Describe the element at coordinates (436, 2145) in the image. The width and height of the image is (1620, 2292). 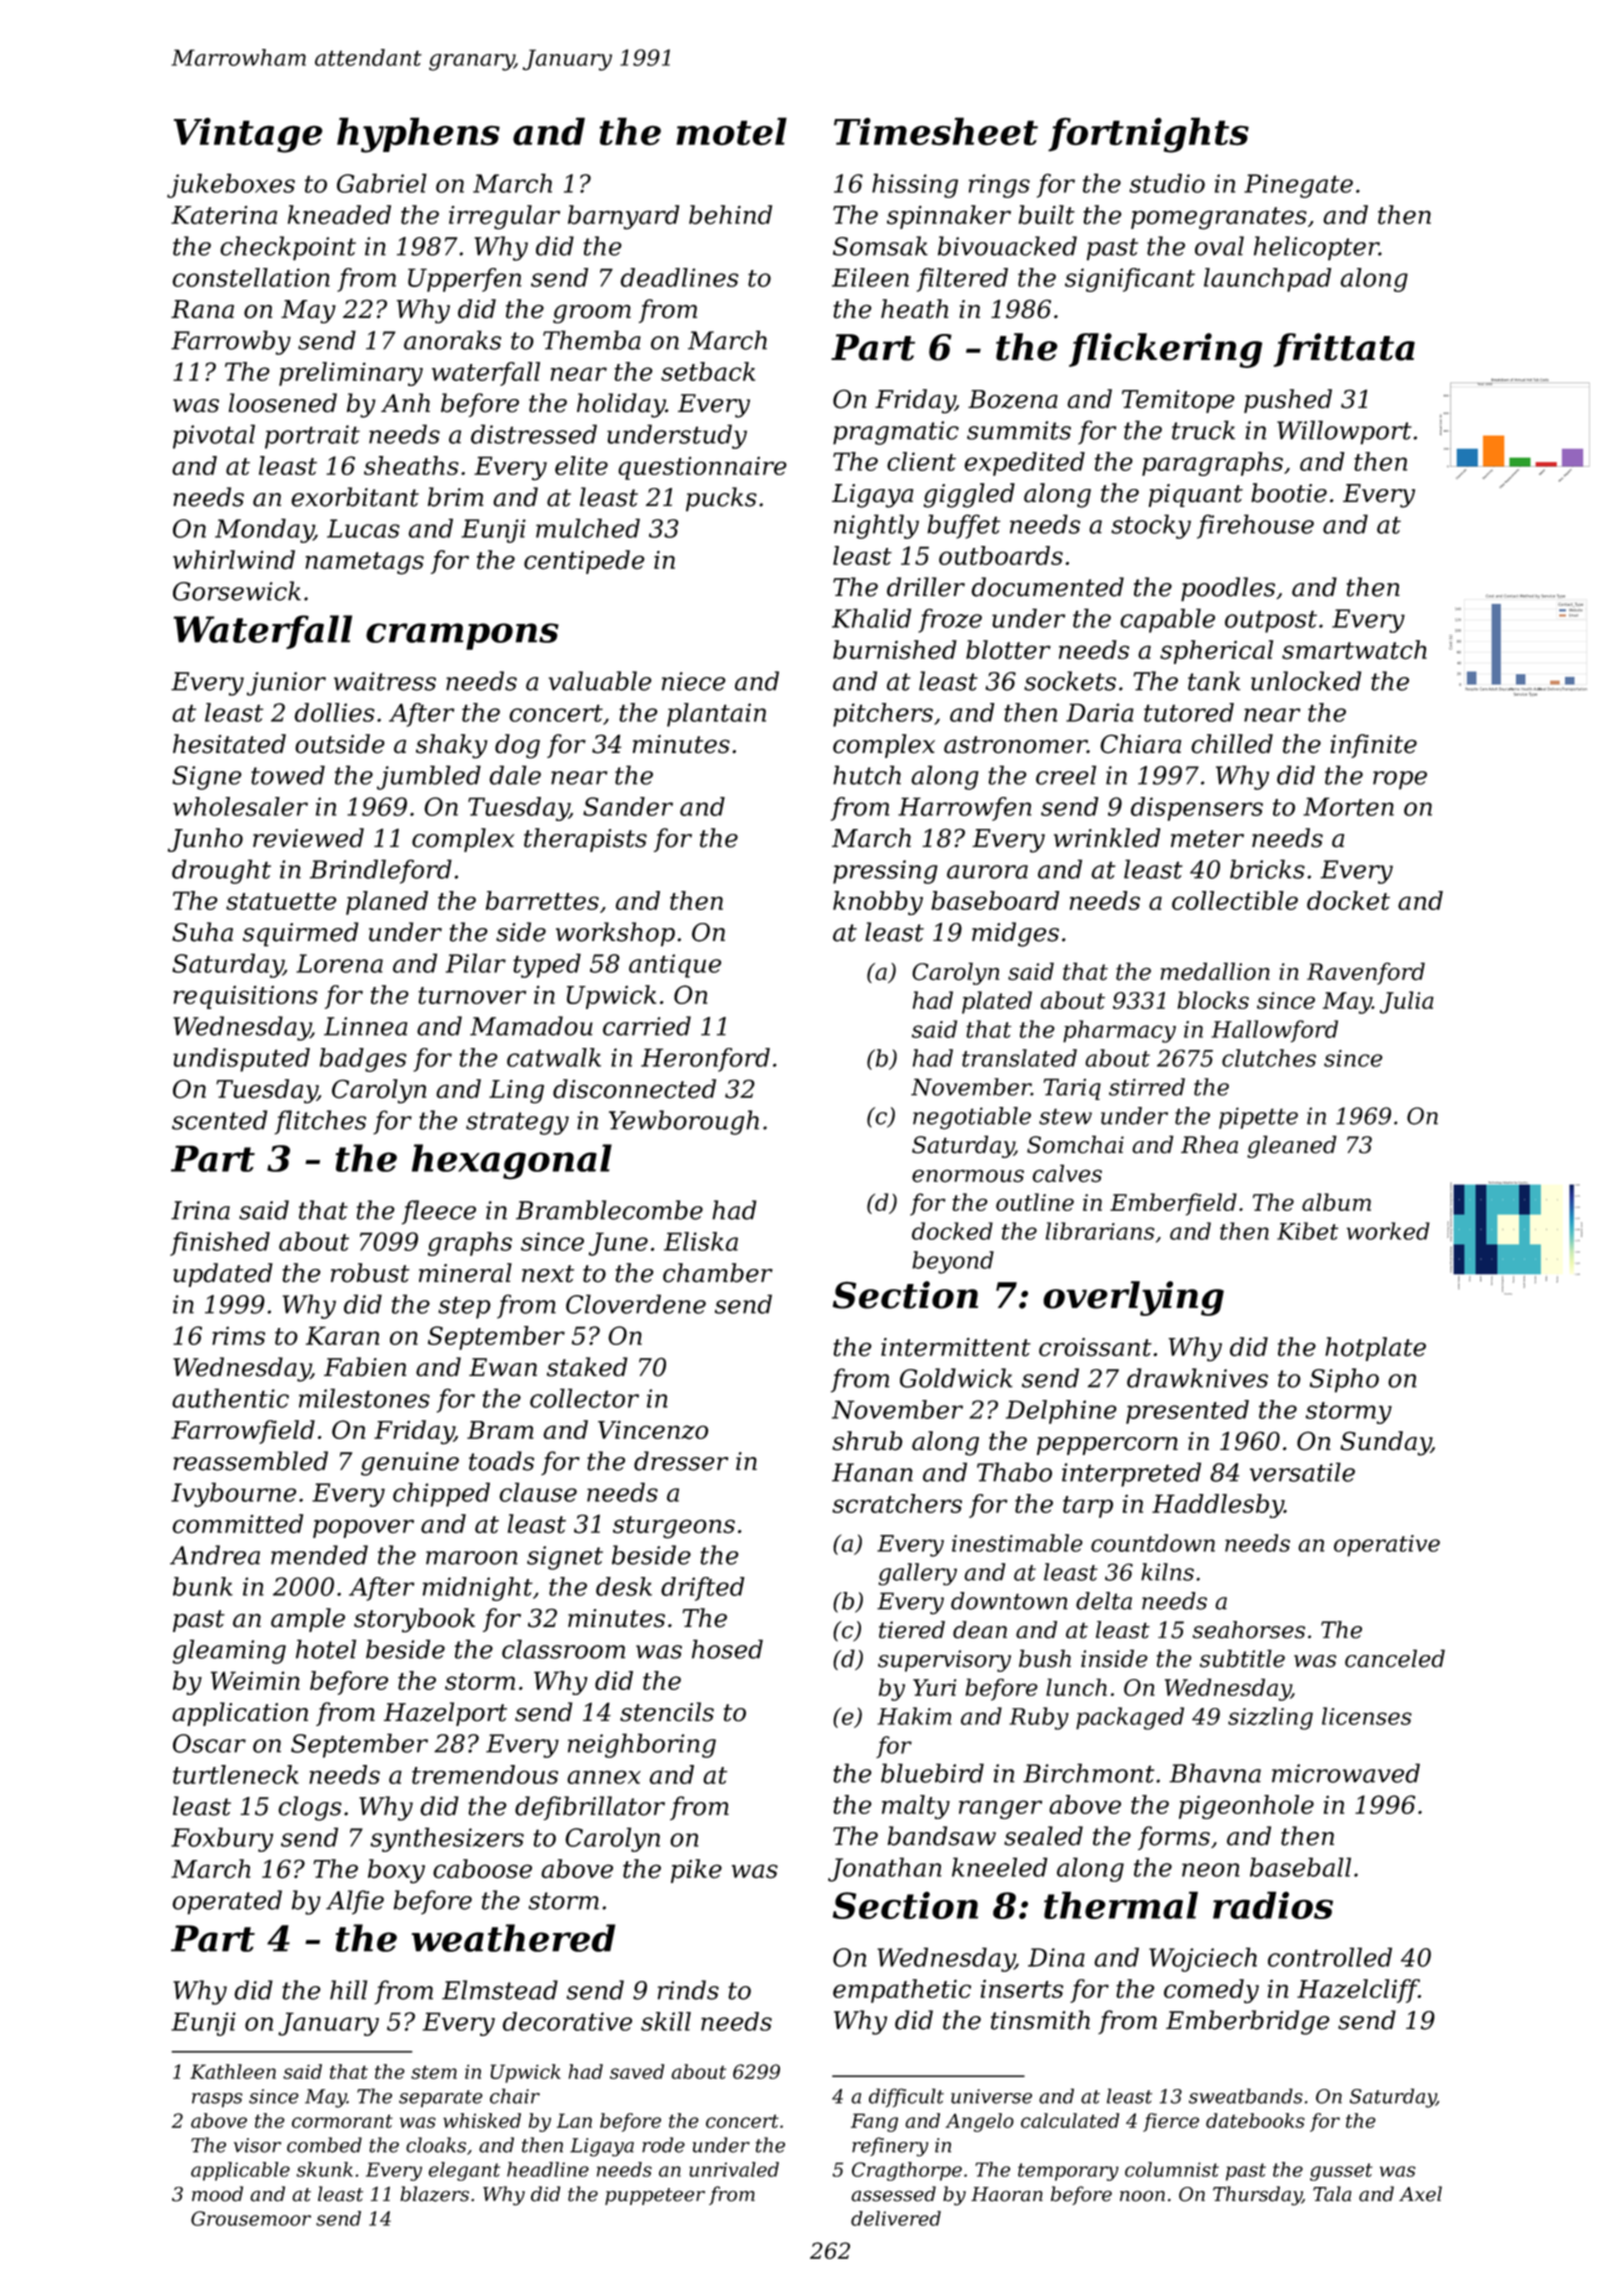
I see `cloaks` at that location.
